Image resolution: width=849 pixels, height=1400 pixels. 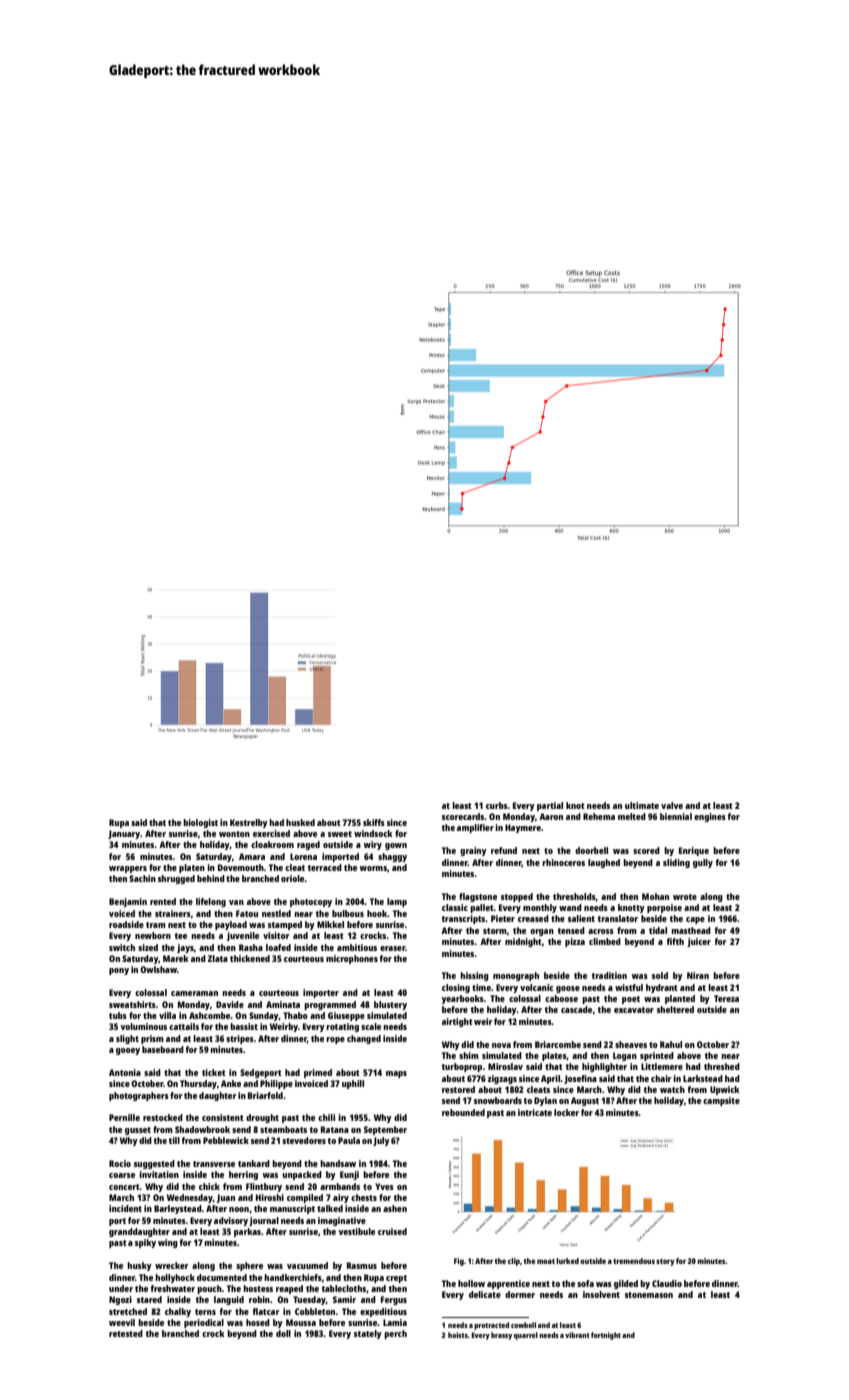 I want to click on ultimate, so click(x=642, y=805).
